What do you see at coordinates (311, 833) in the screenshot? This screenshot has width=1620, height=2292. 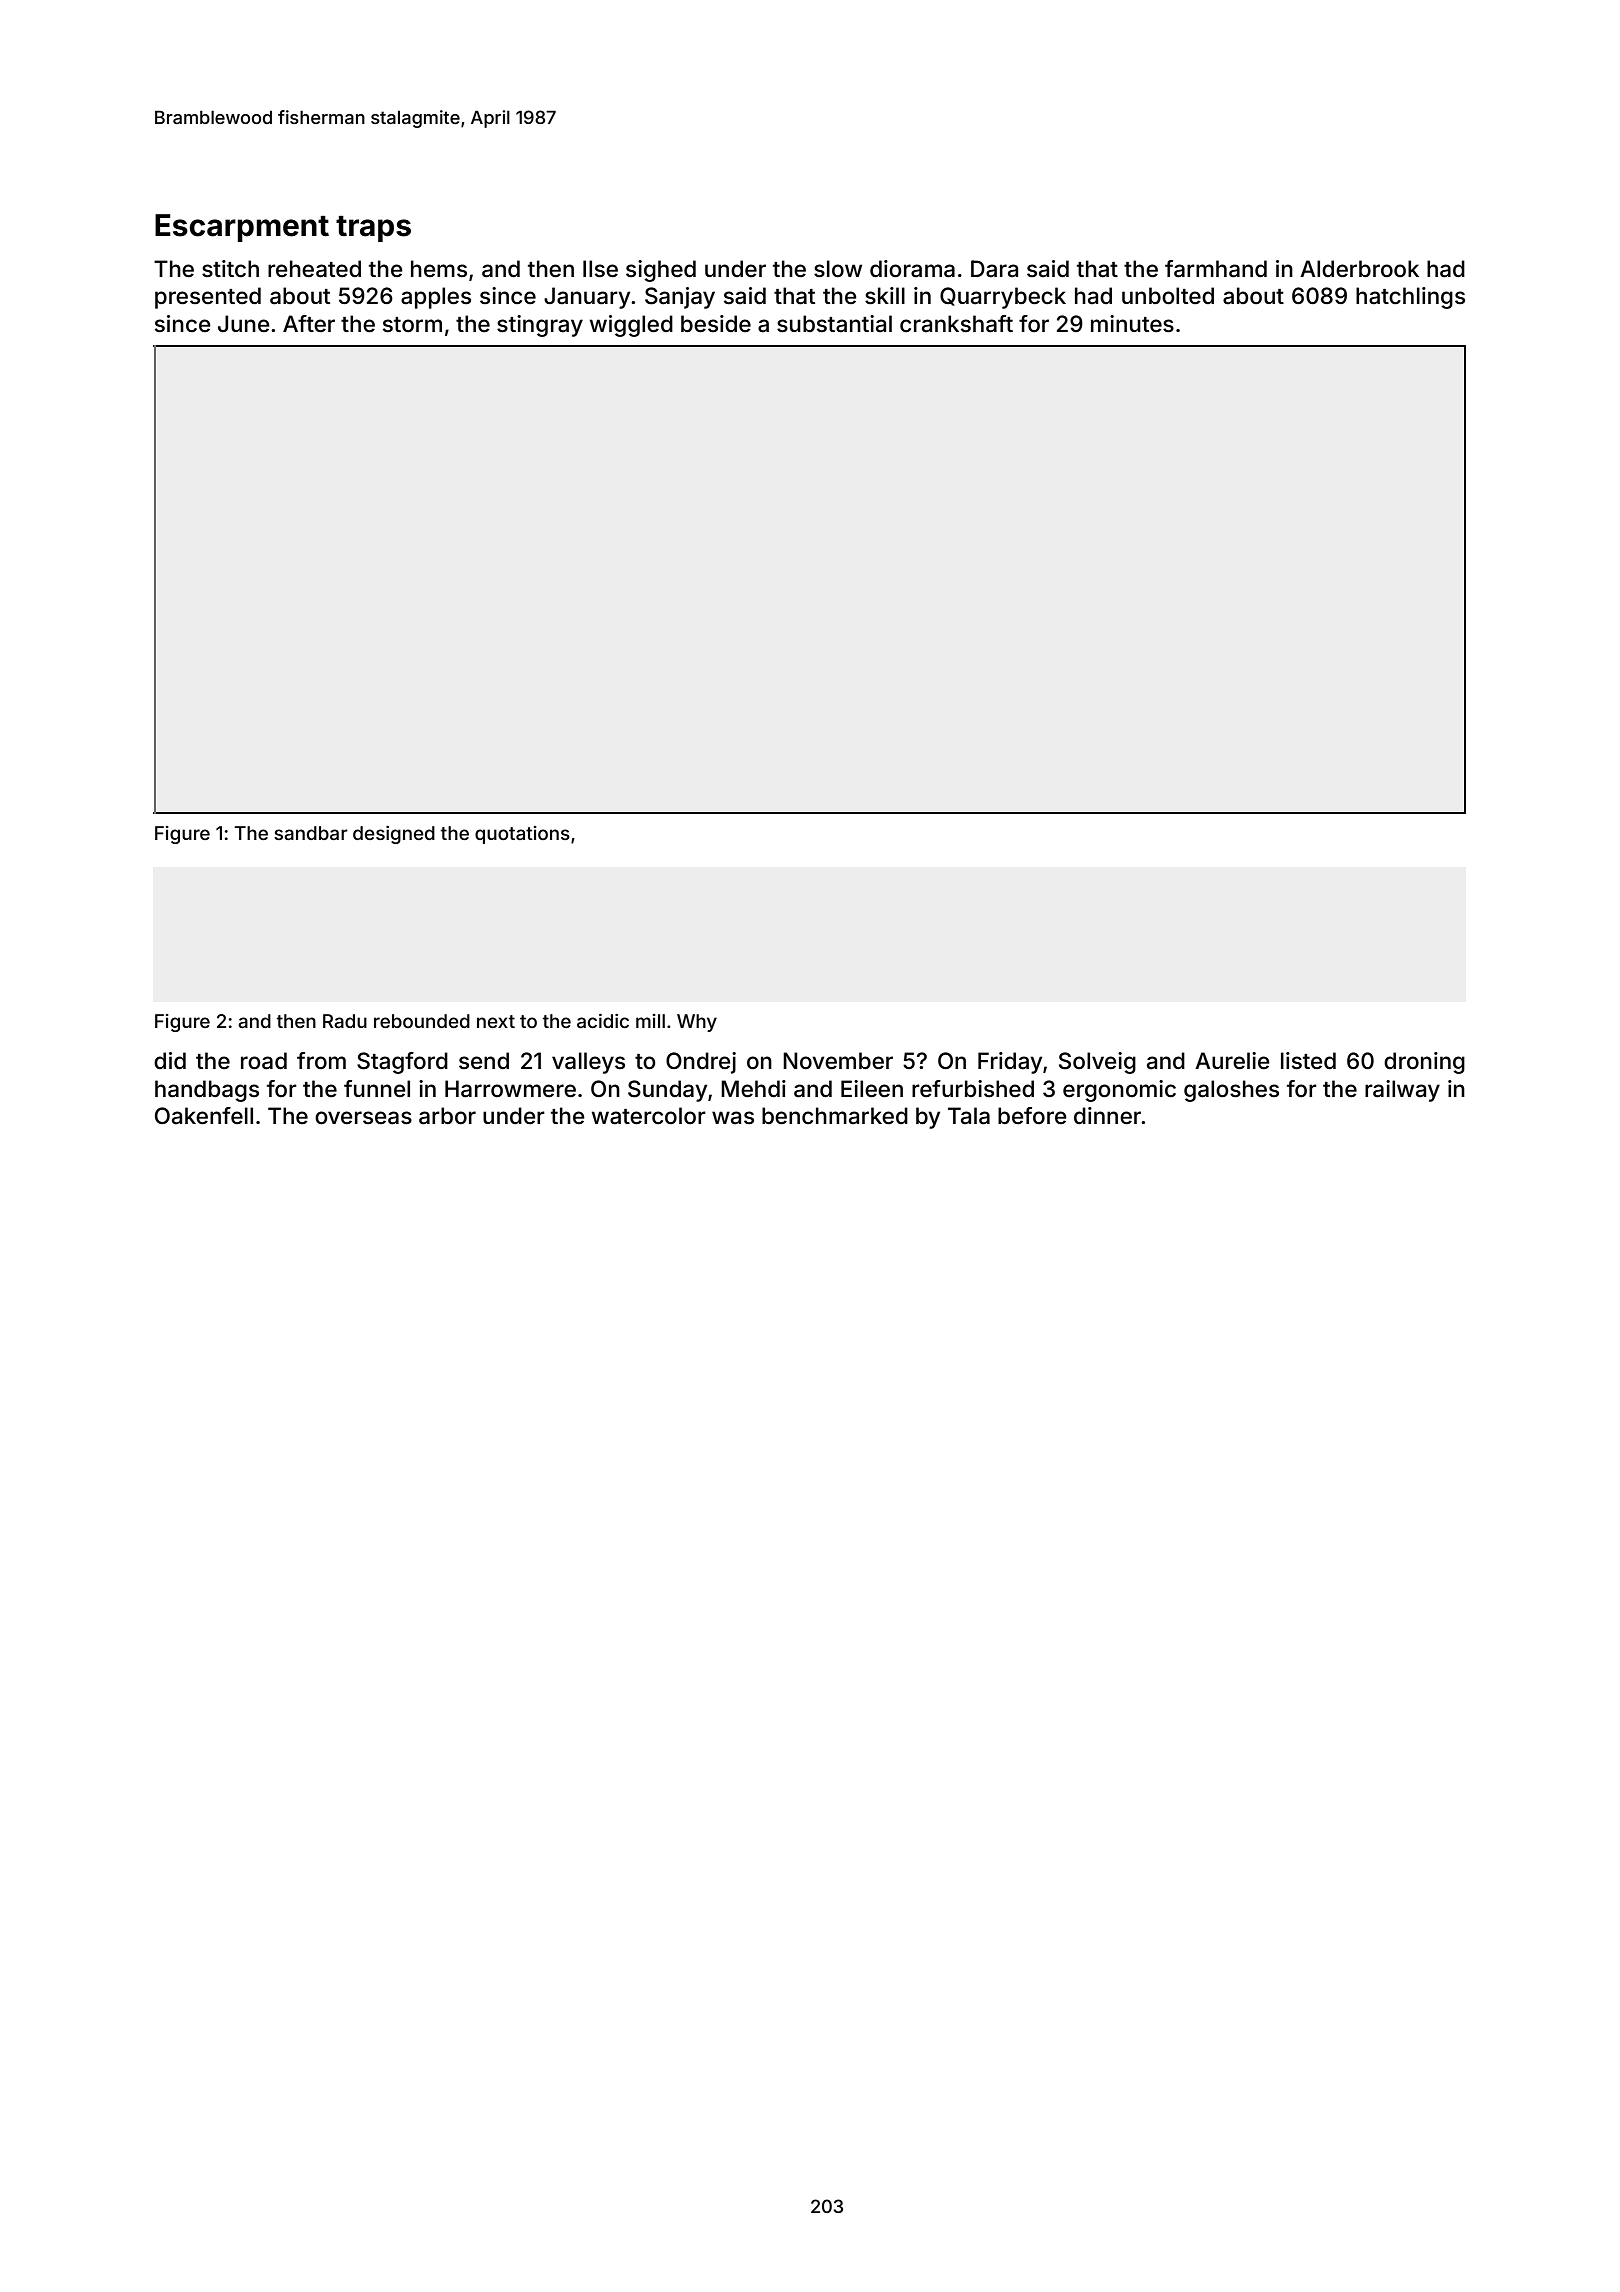 I see `sandbar` at bounding box center [311, 833].
